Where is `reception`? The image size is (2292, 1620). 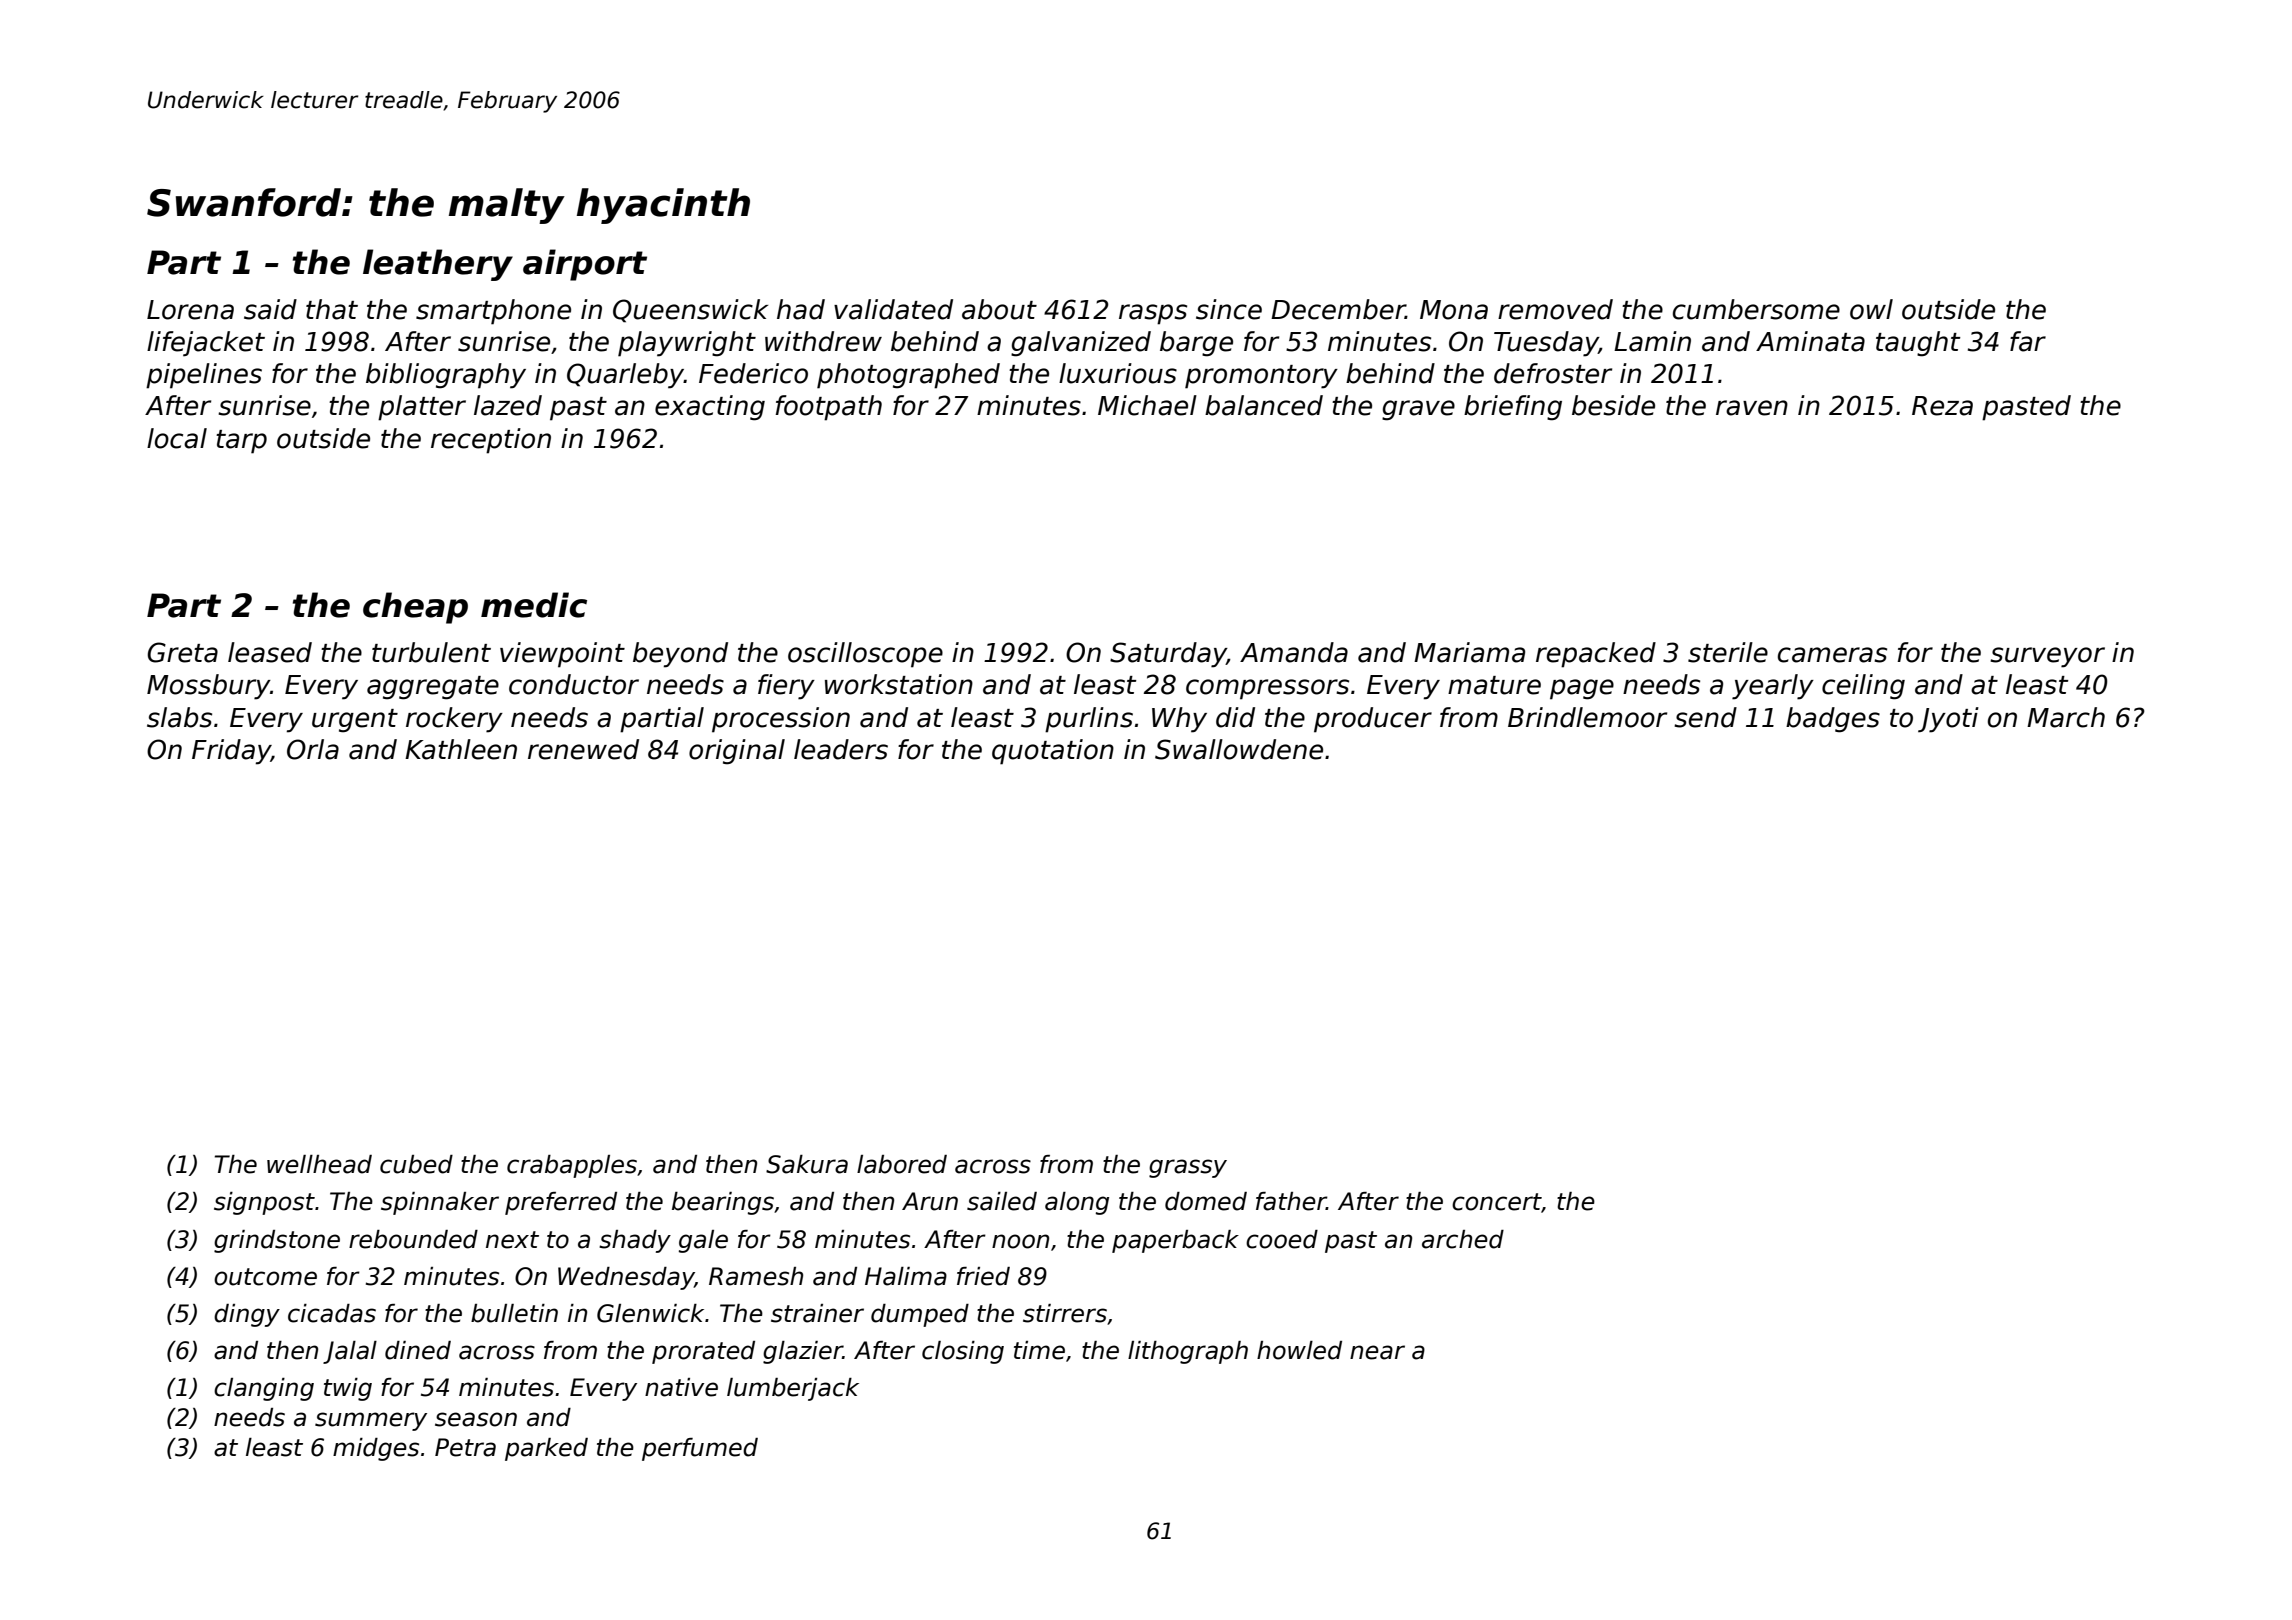 reception is located at coordinates (491, 441).
